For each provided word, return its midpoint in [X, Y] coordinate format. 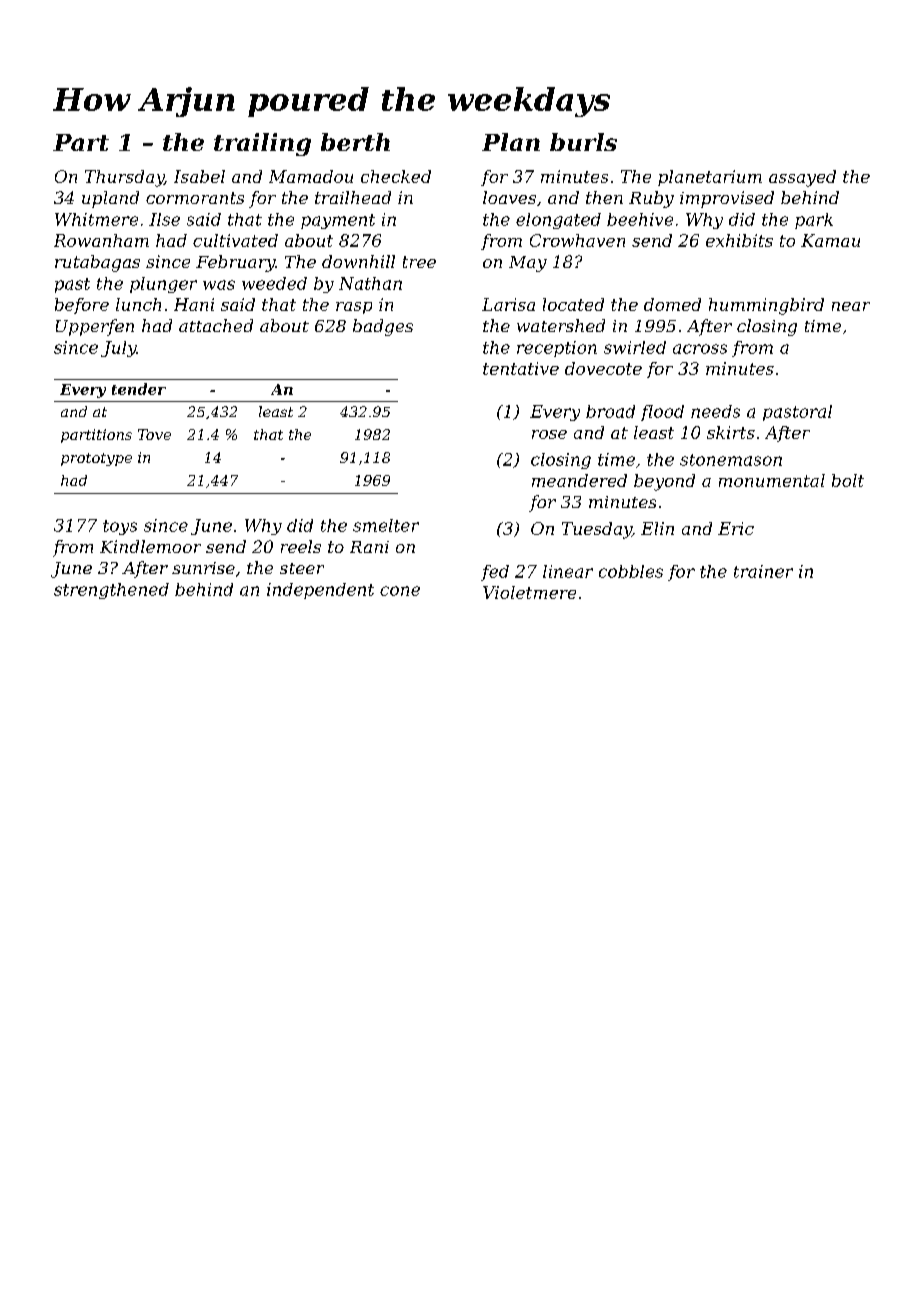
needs [715, 411]
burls [583, 142]
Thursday [124, 178]
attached [216, 325]
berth [355, 142]
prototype [96, 459]
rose [549, 434]
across [700, 349]
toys [120, 527]
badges [383, 327]
